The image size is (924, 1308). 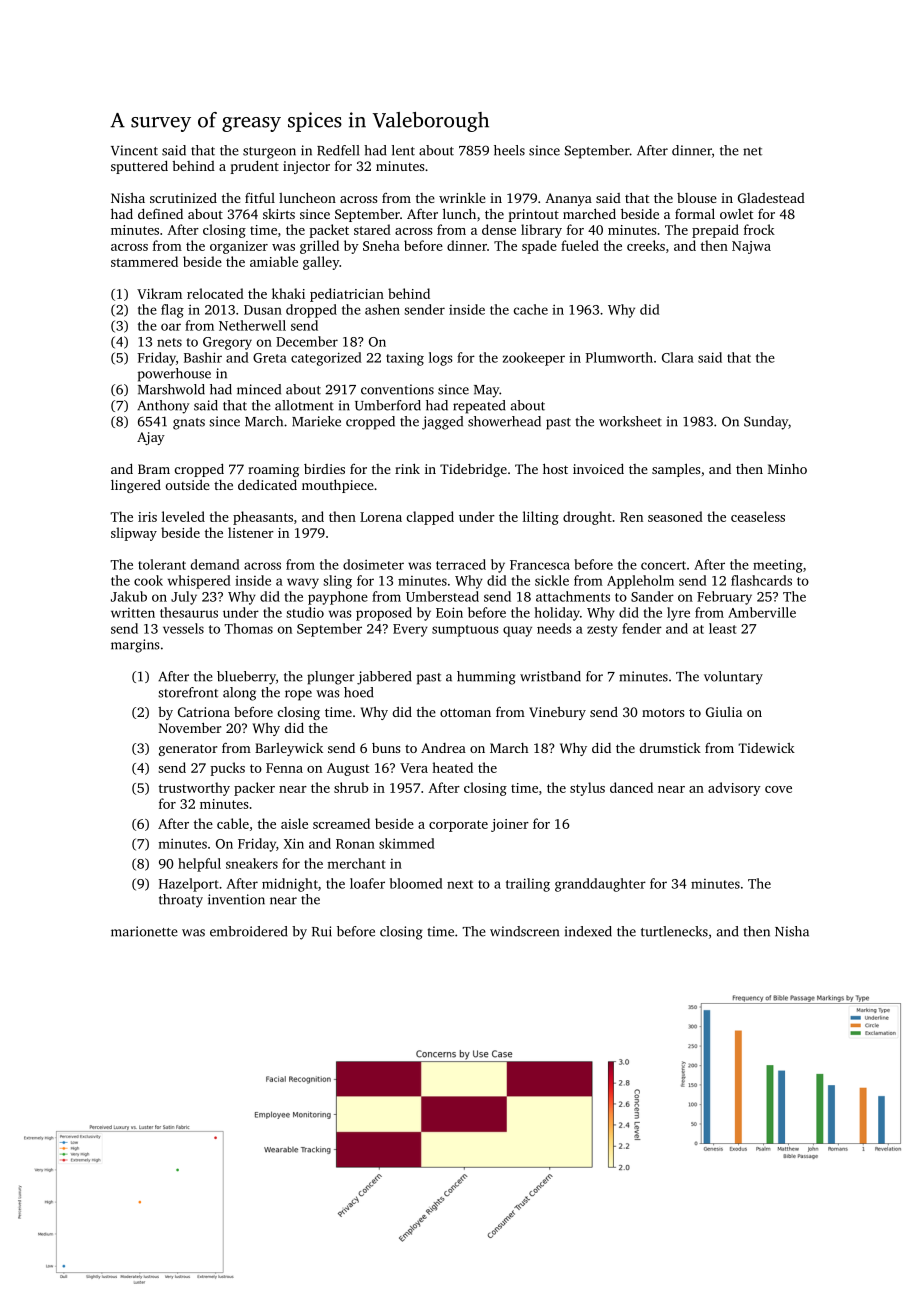 I want to click on ashen, so click(x=382, y=309).
